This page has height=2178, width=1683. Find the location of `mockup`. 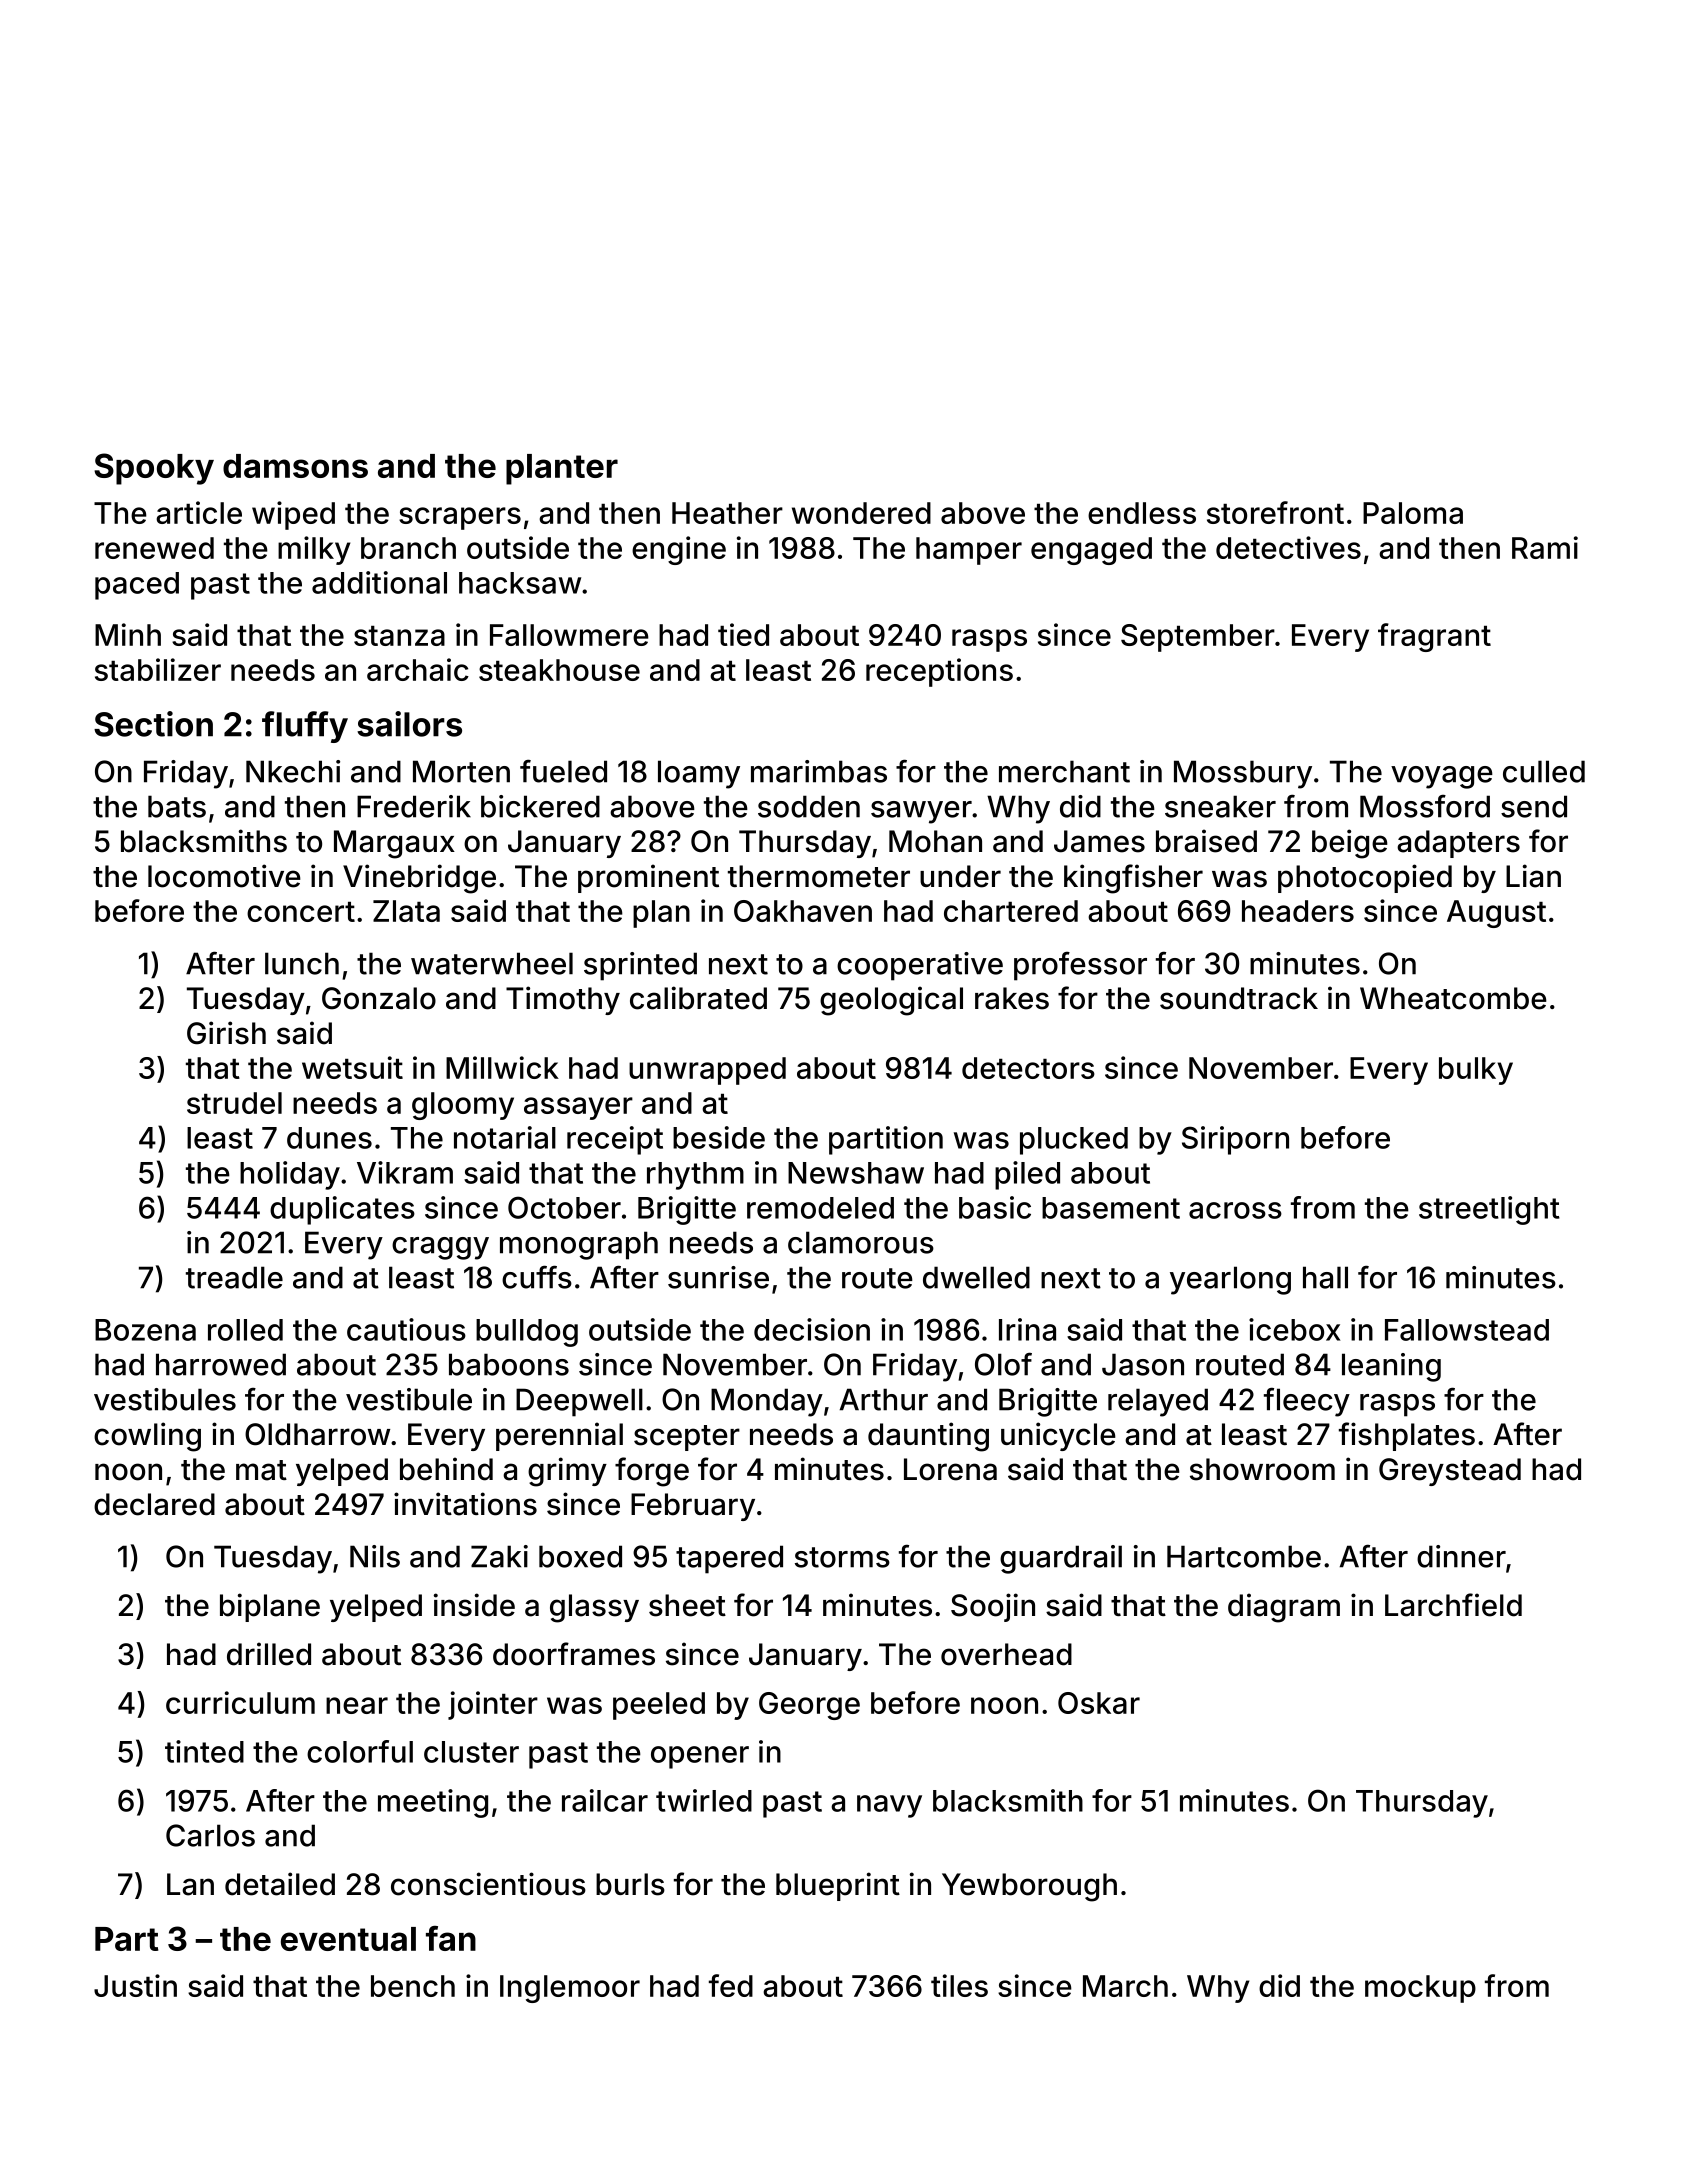

mockup is located at coordinates (1420, 1989).
